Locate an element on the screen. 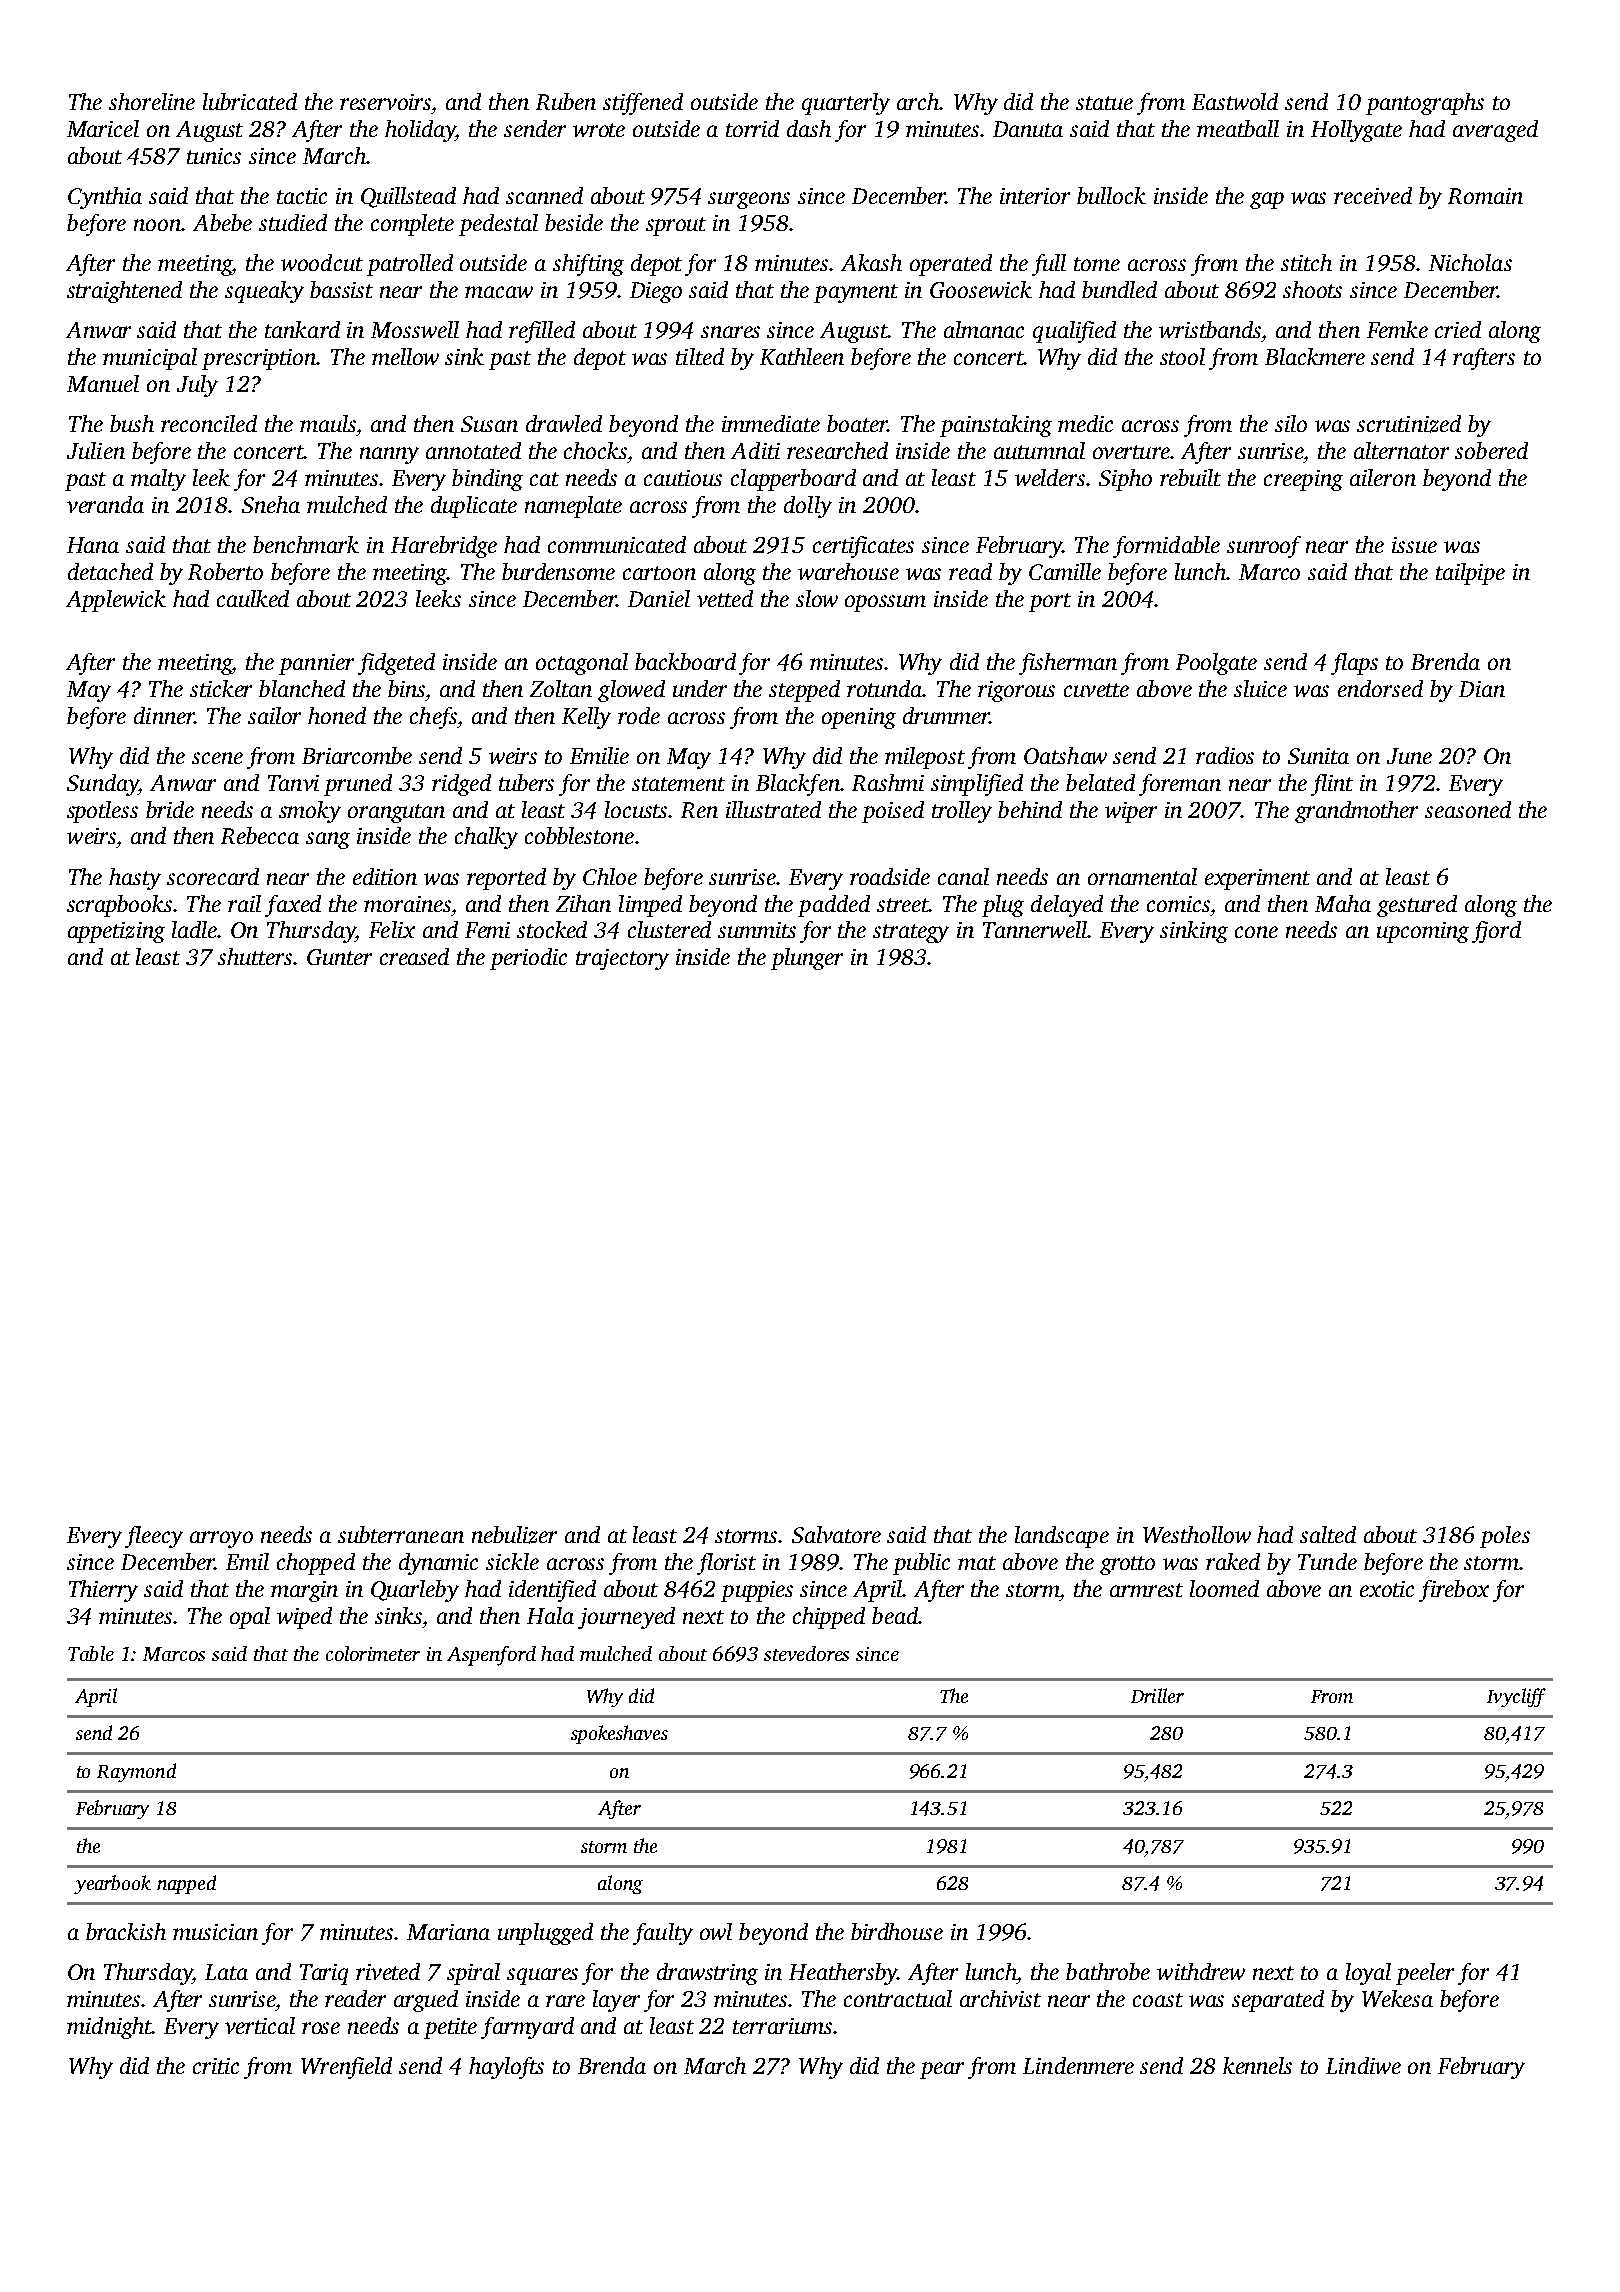  appetizing is located at coordinates (116, 932).
